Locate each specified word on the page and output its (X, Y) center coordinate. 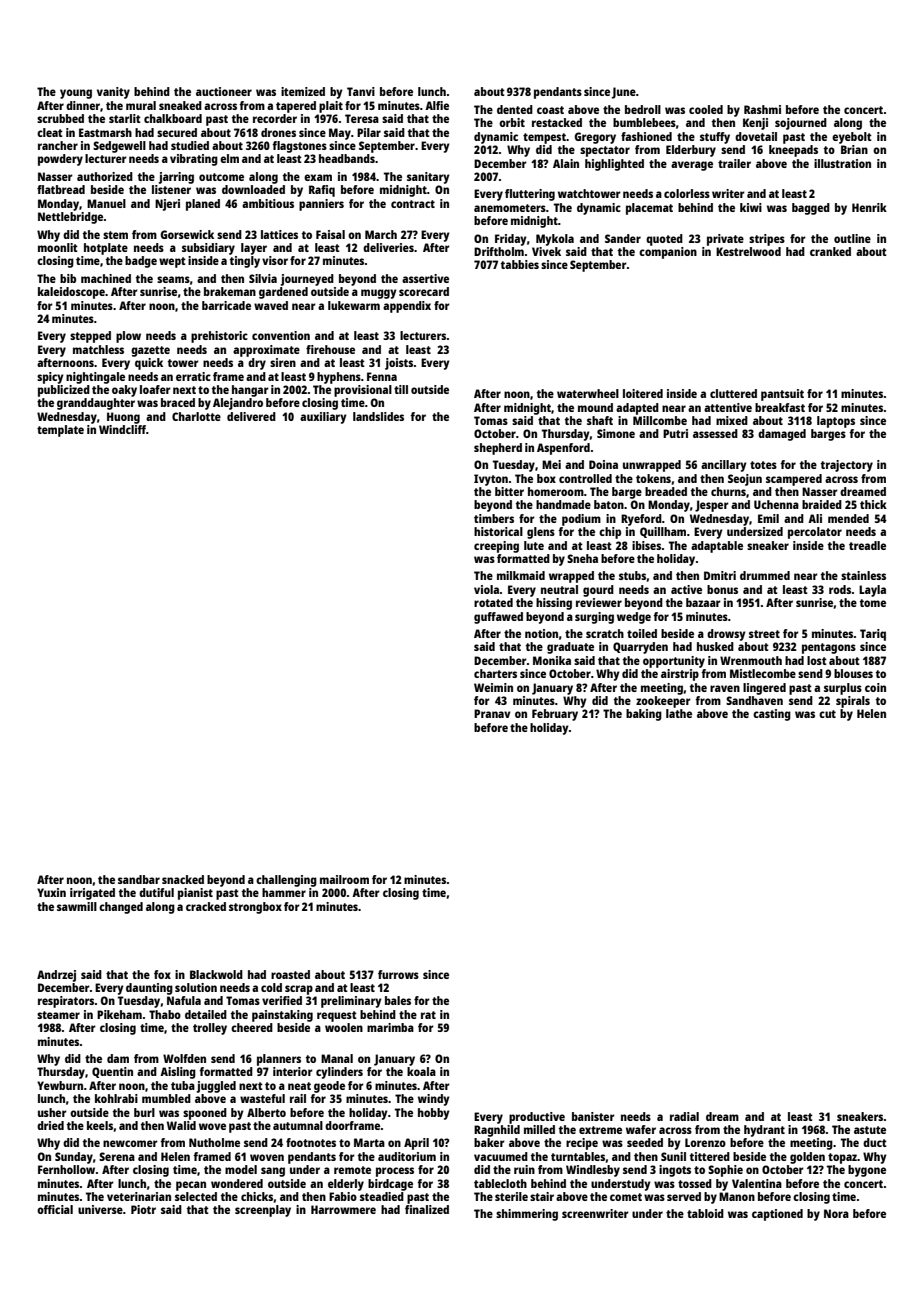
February (555, 715)
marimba (390, 1027)
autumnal (298, 1125)
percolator (815, 533)
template (60, 431)
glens (541, 533)
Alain (566, 163)
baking (644, 715)
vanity (113, 93)
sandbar (139, 879)
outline (852, 238)
